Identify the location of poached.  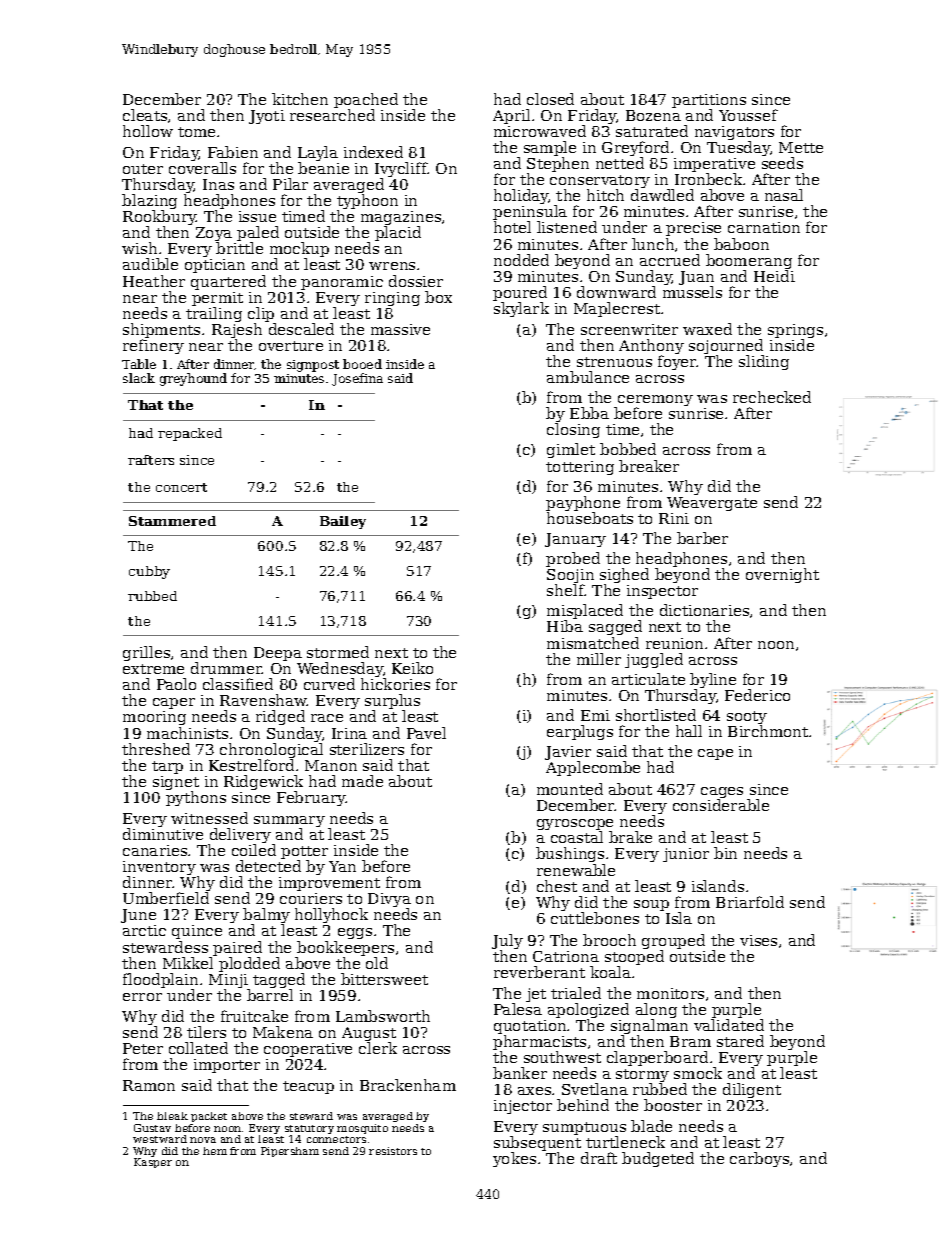
(366, 100).
